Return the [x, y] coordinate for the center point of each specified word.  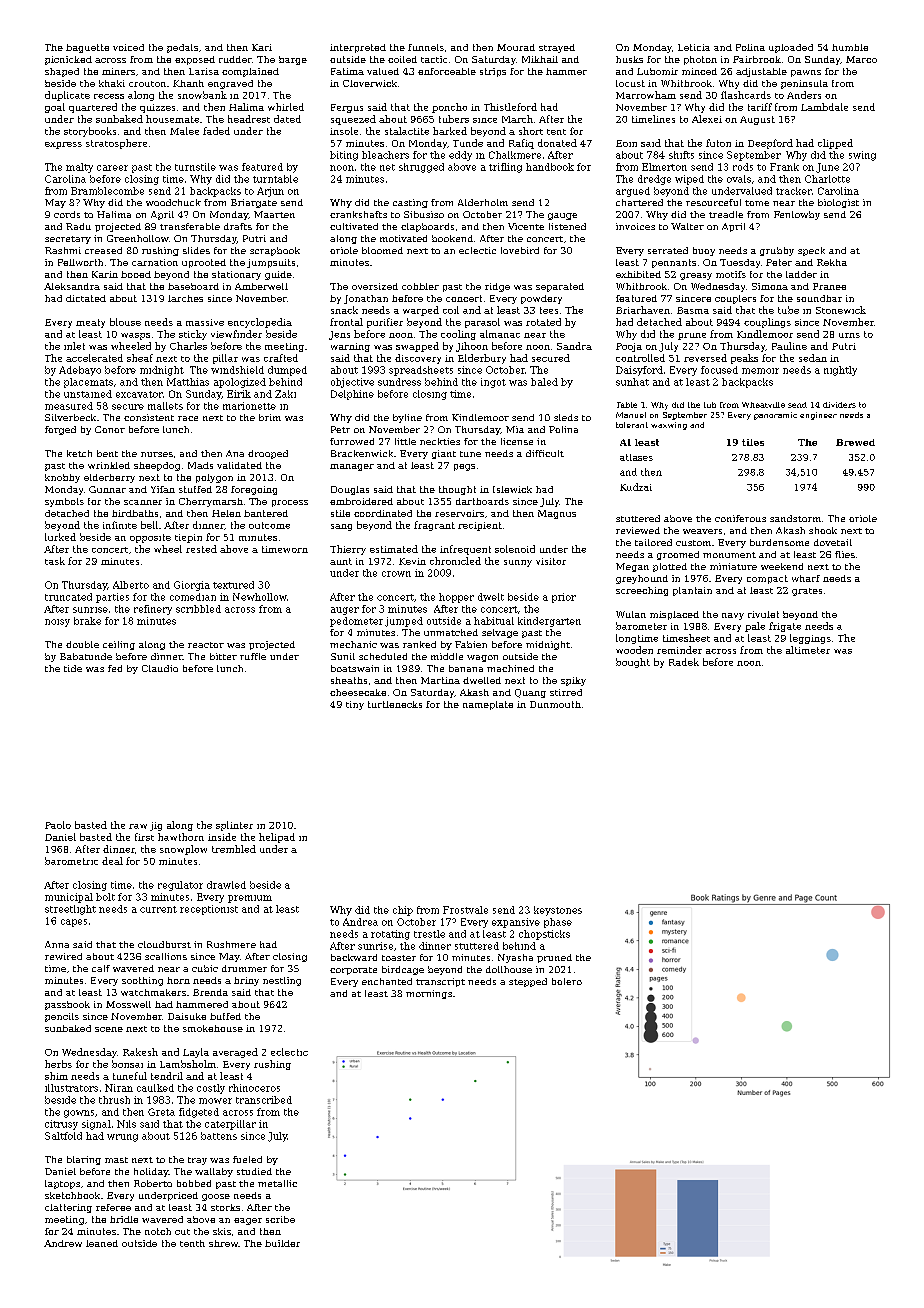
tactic [434, 59]
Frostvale [465, 910]
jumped [404, 622]
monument [729, 555]
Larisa [204, 71]
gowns [79, 1114]
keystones [558, 911]
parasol [482, 323]
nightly [840, 371]
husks [629, 59]
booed [136, 274]
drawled [226, 885]
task [55, 561]
